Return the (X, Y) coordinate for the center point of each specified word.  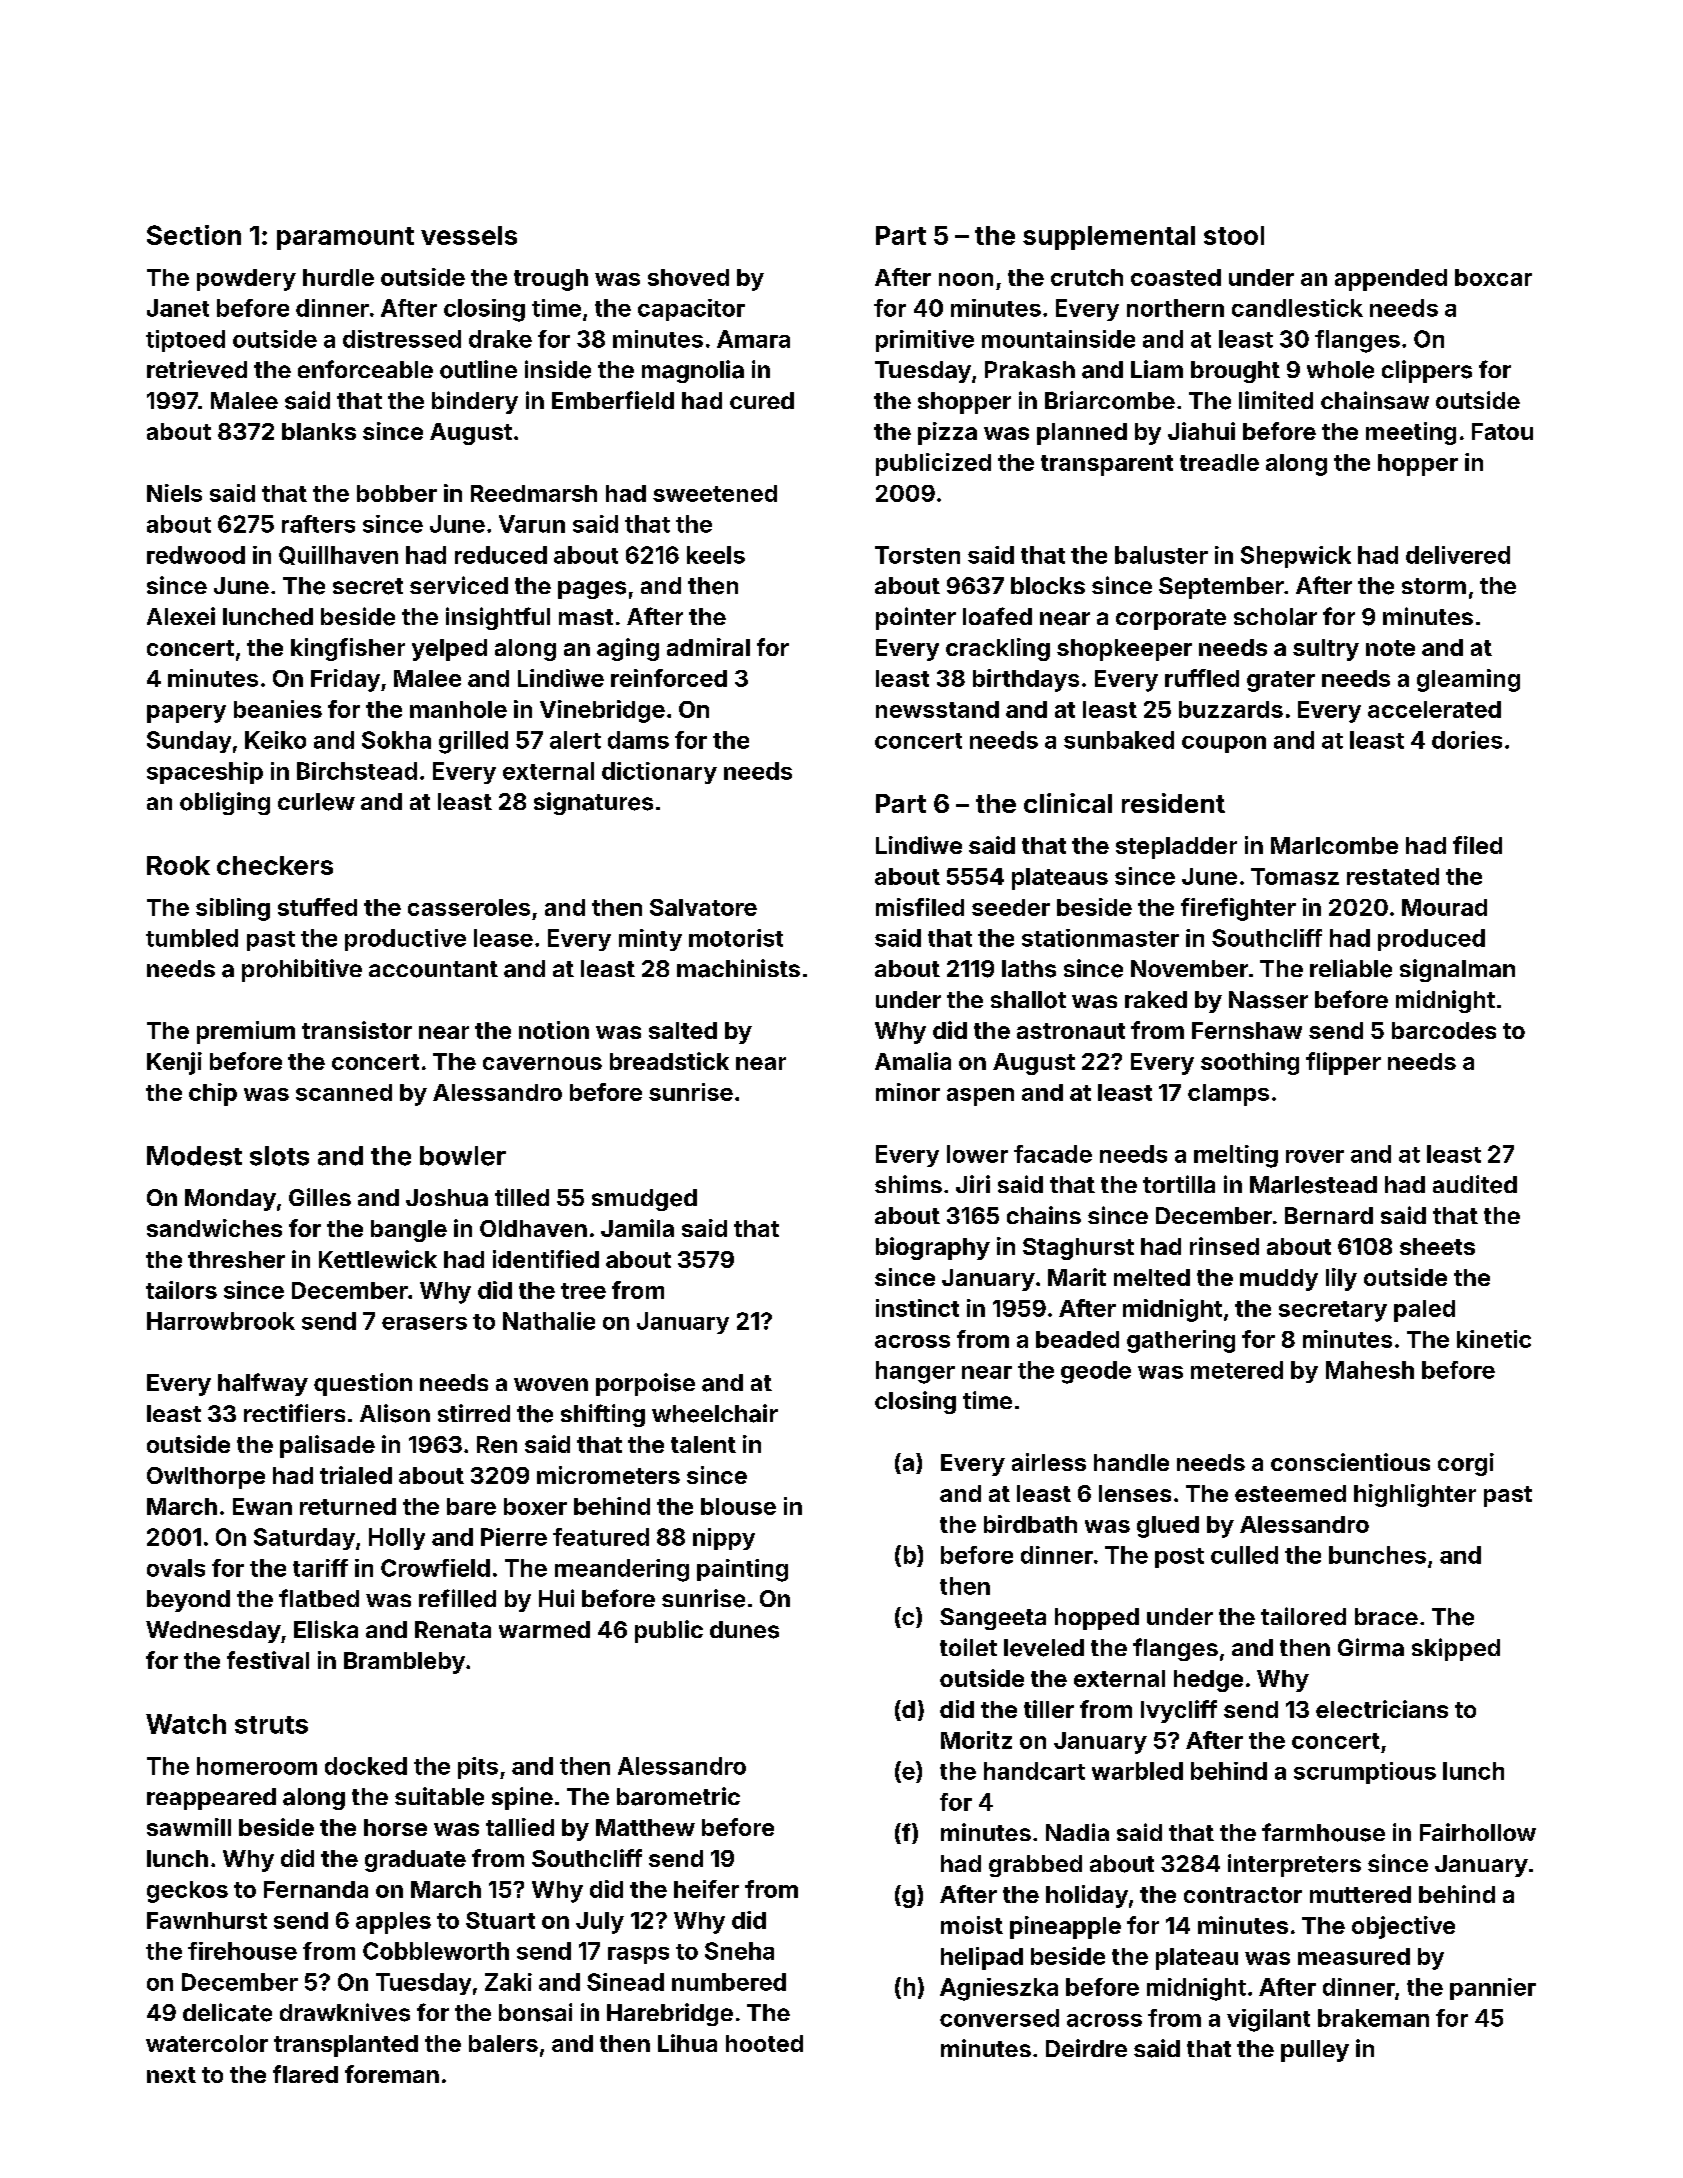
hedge (1208, 1681)
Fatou (1502, 431)
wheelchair (715, 1413)
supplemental (1109, 238)
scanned (344, 1092)
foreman (392, 2074)
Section (194, 235)
